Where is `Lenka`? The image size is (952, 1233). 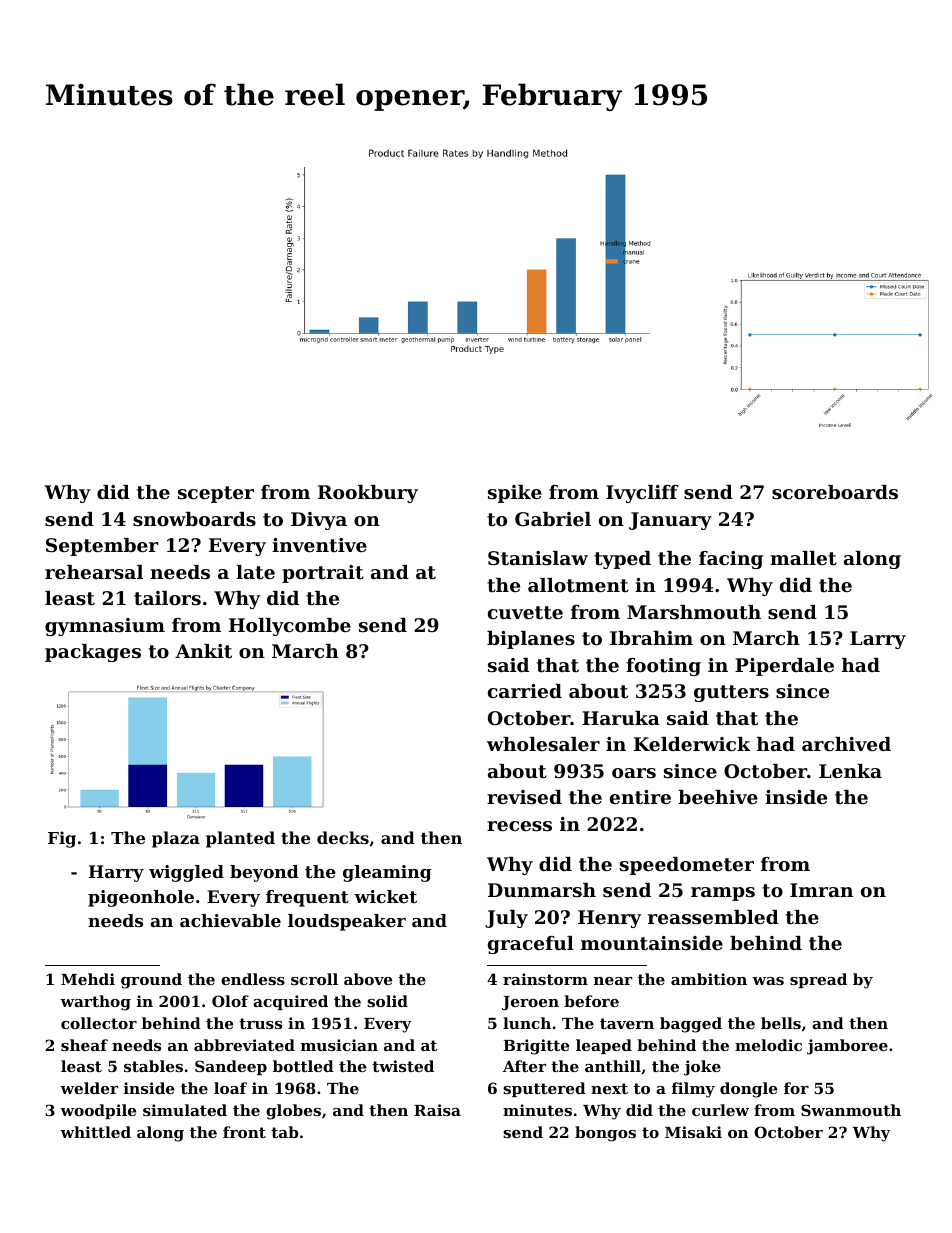
Lenka is located at coordinates (850, 771).
